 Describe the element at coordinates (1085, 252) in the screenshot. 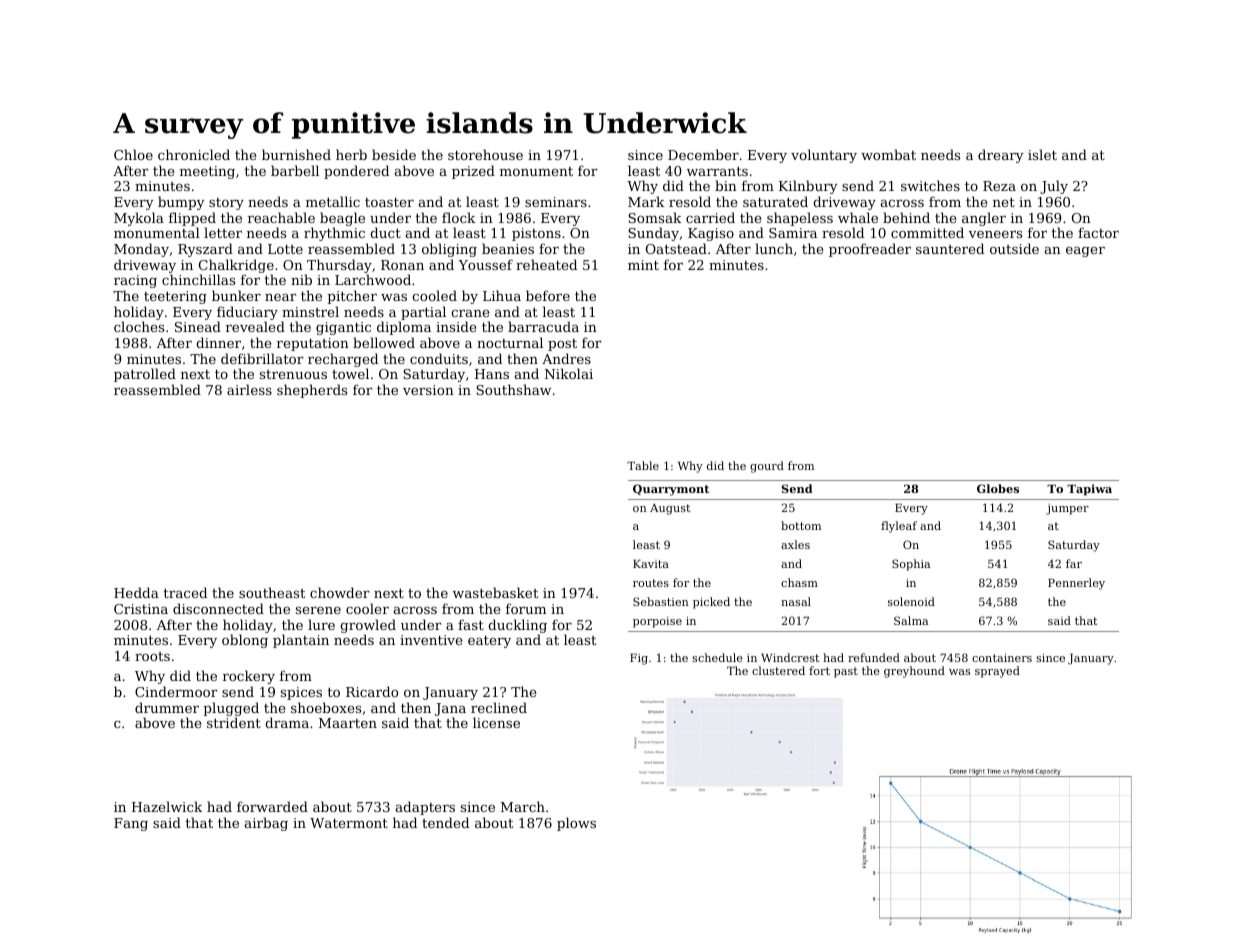

I see `eager` at that location.
